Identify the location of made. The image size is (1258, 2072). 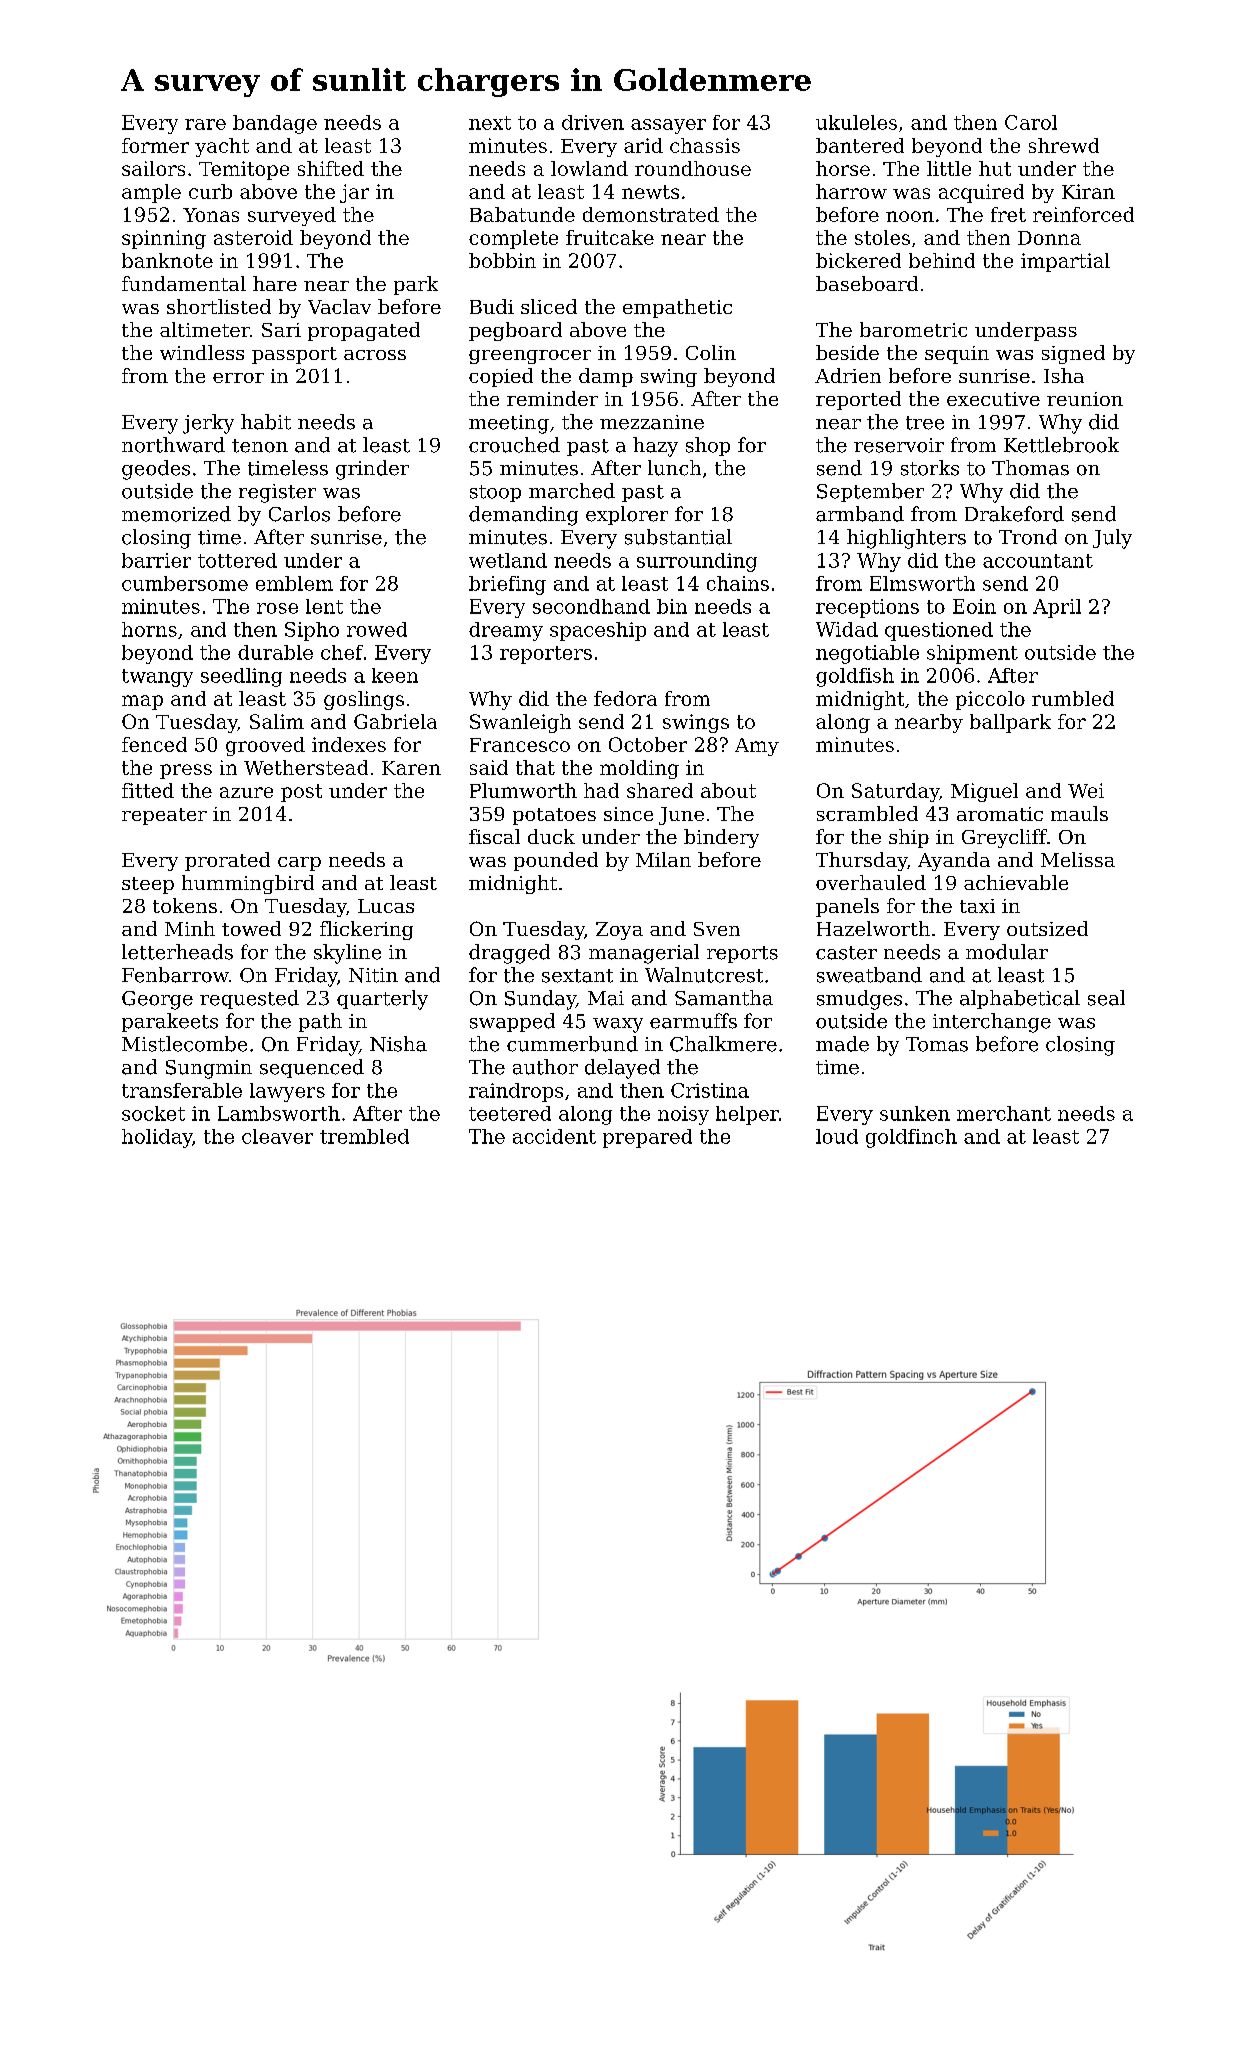
(842, 1044).
